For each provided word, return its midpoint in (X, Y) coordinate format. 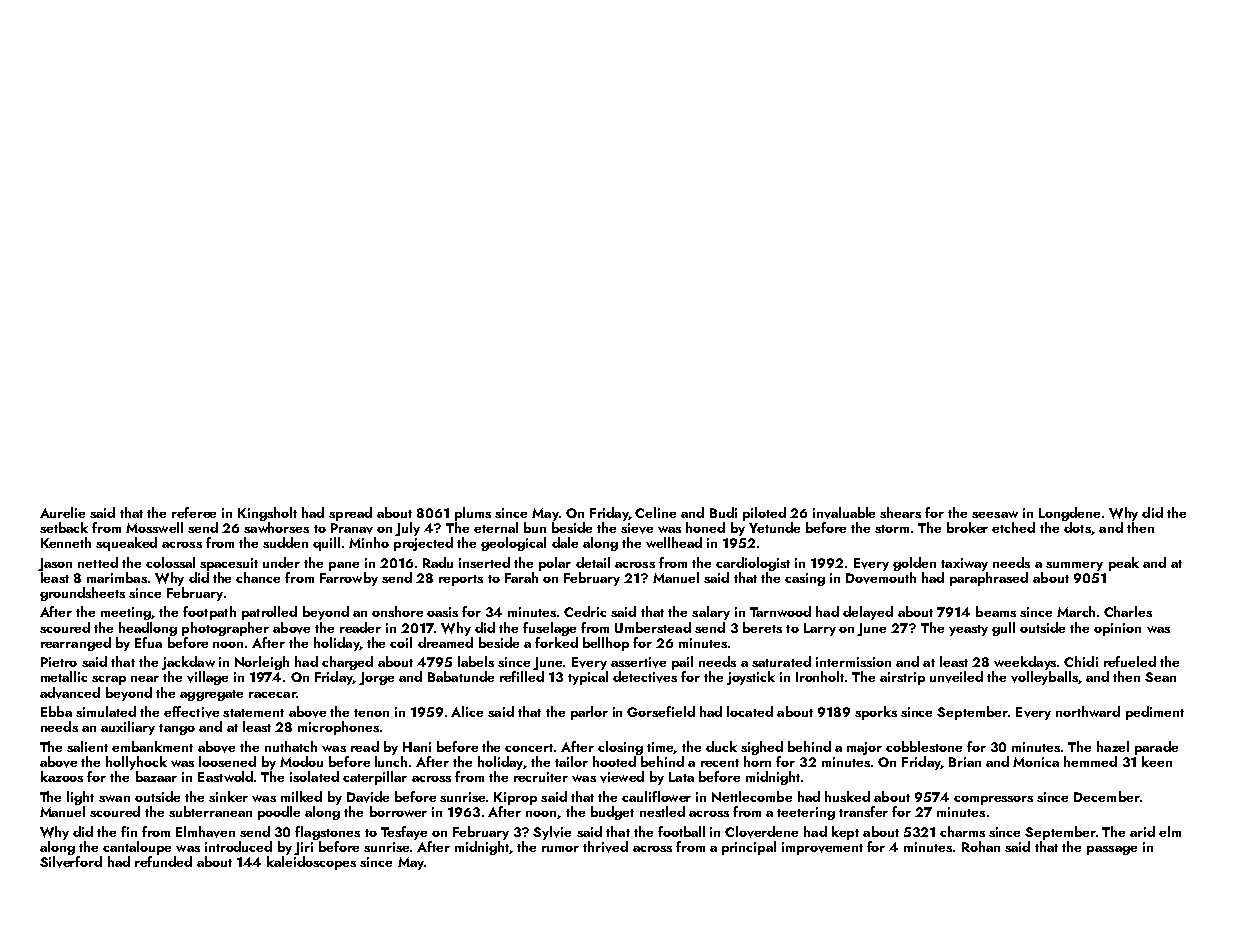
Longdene (1069, 514)
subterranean (210, 811)
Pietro (59, 662)
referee (194, 512)
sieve (637, 528)
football (681, 831)
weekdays (1025, 663)
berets (762, 627)
